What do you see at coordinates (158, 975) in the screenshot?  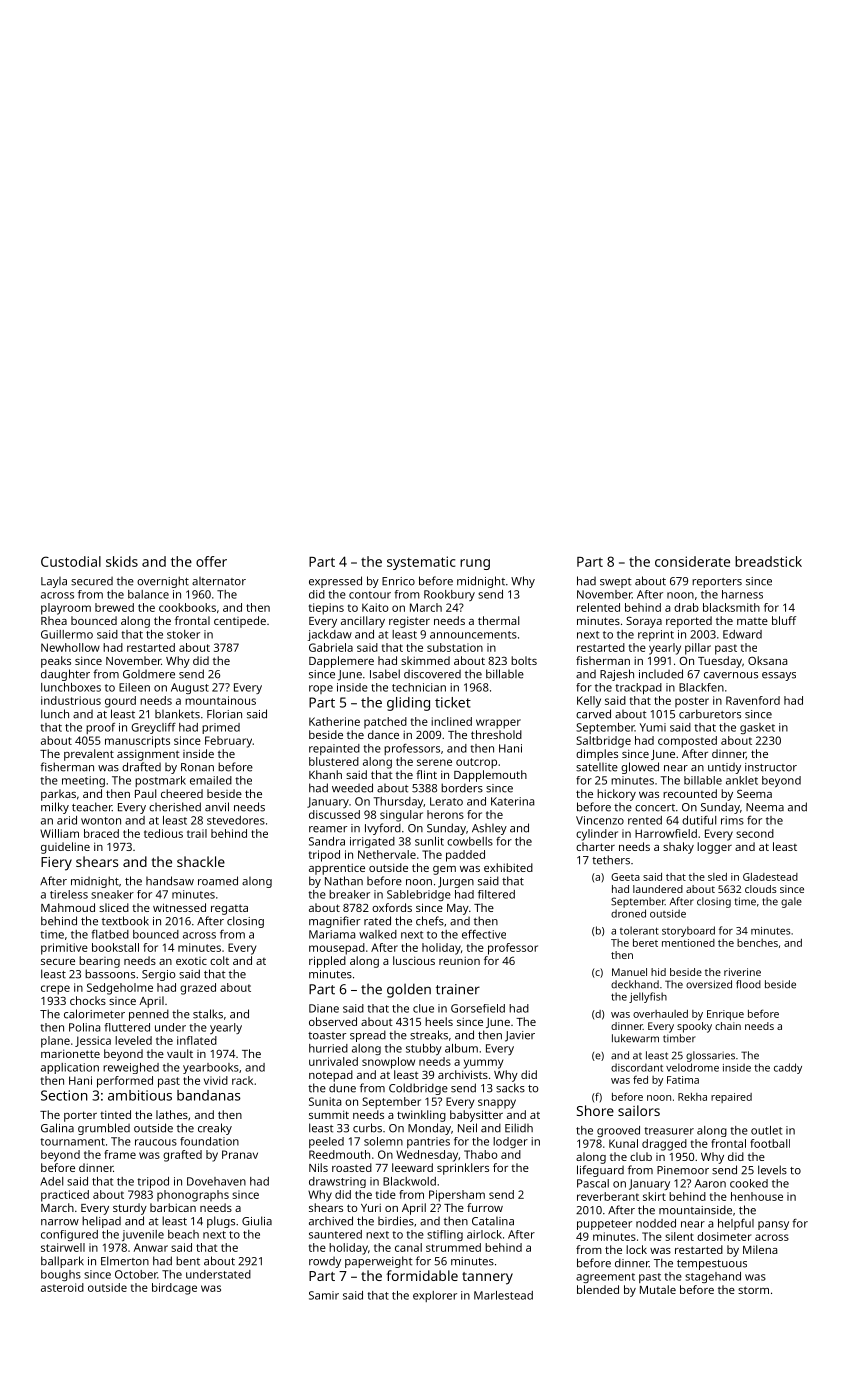 I see `Sergio` at bounding box center [158, 975].
